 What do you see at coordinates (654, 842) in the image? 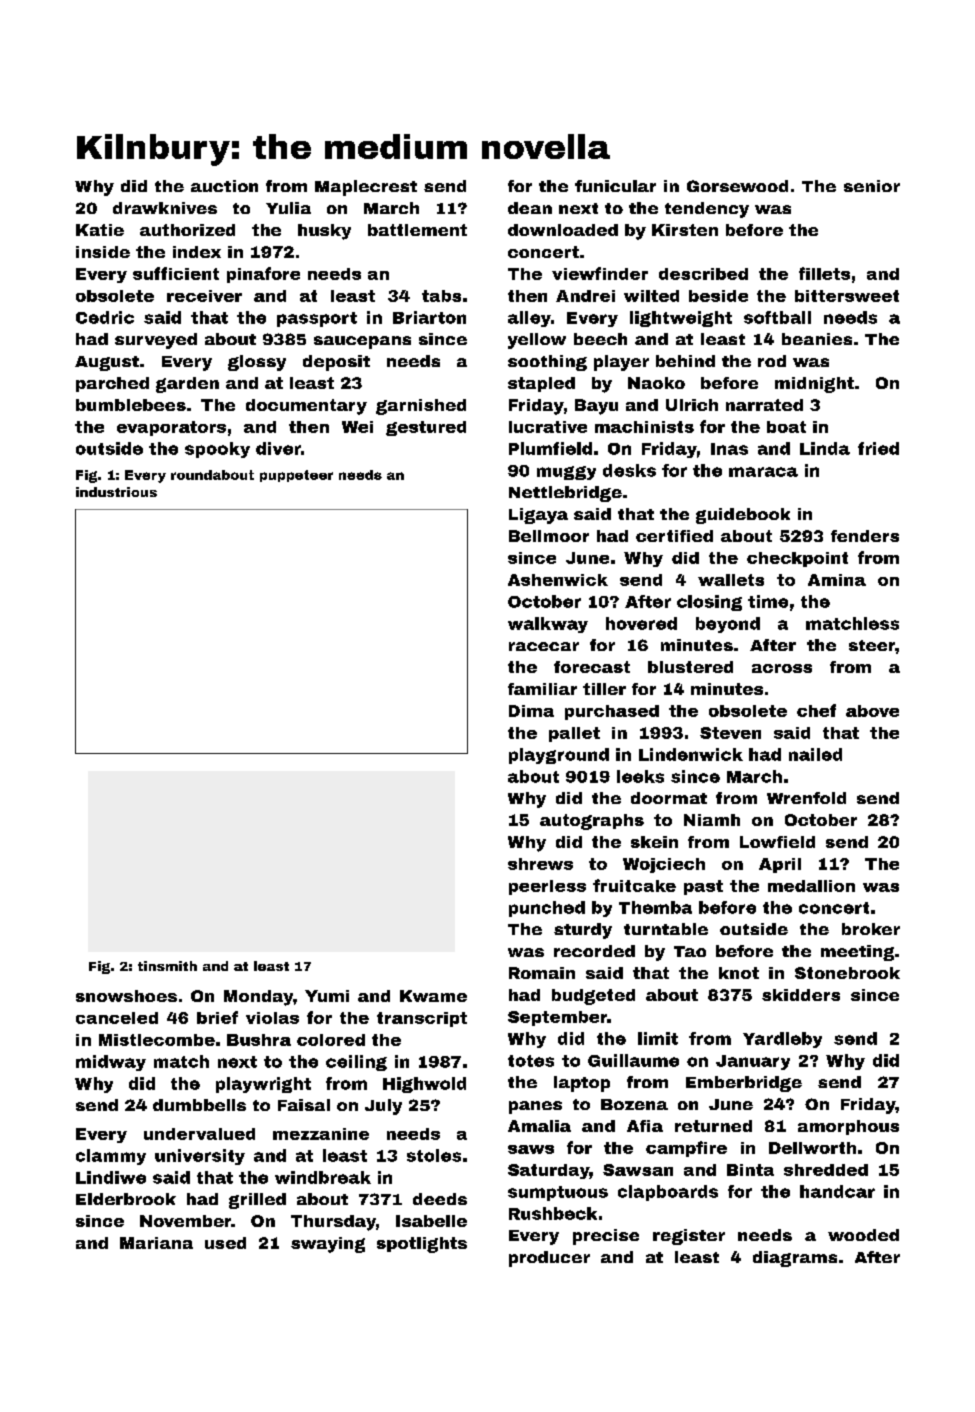
I see `skein` at bounding box center [654, 842].
